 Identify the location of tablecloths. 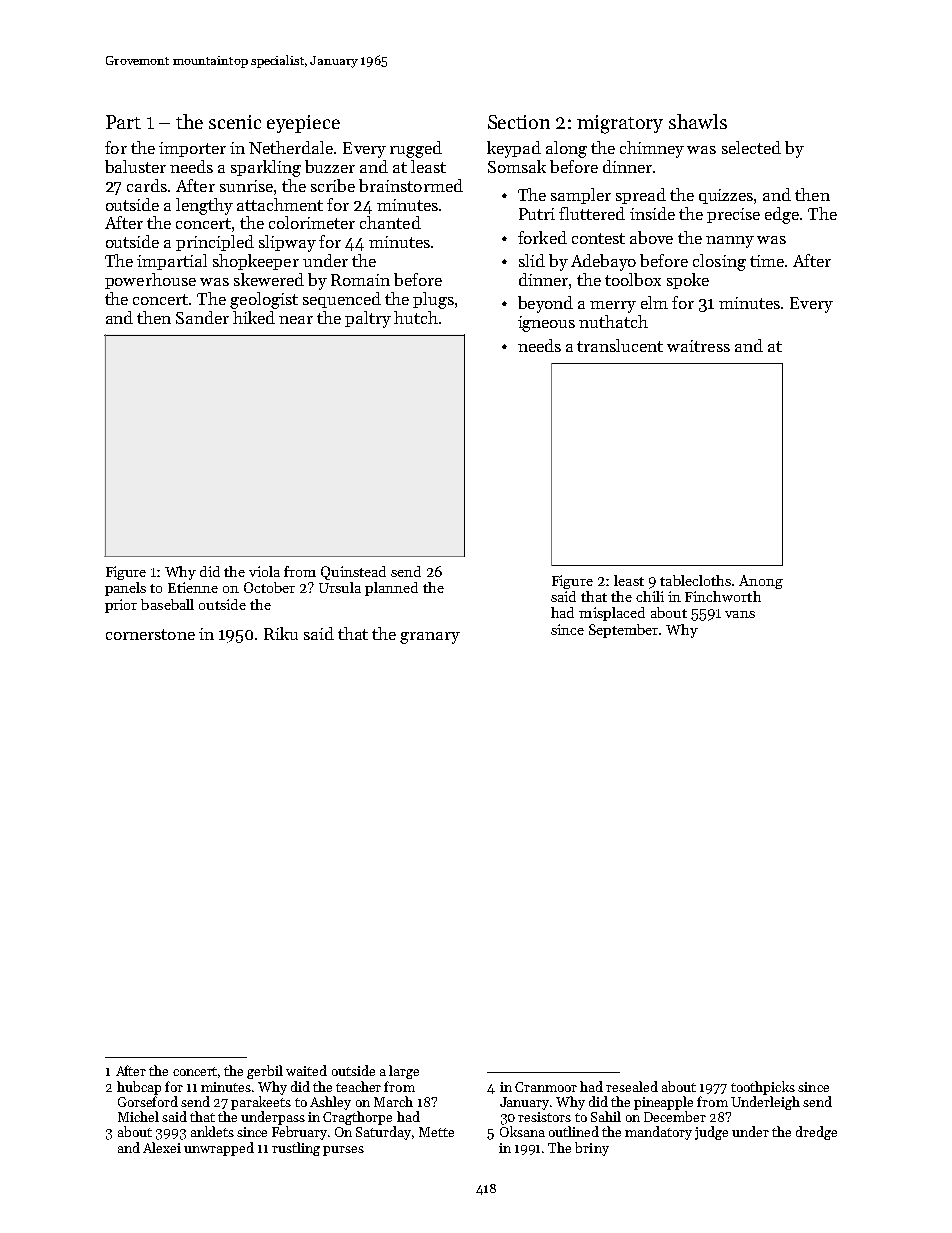
(695, 580).
